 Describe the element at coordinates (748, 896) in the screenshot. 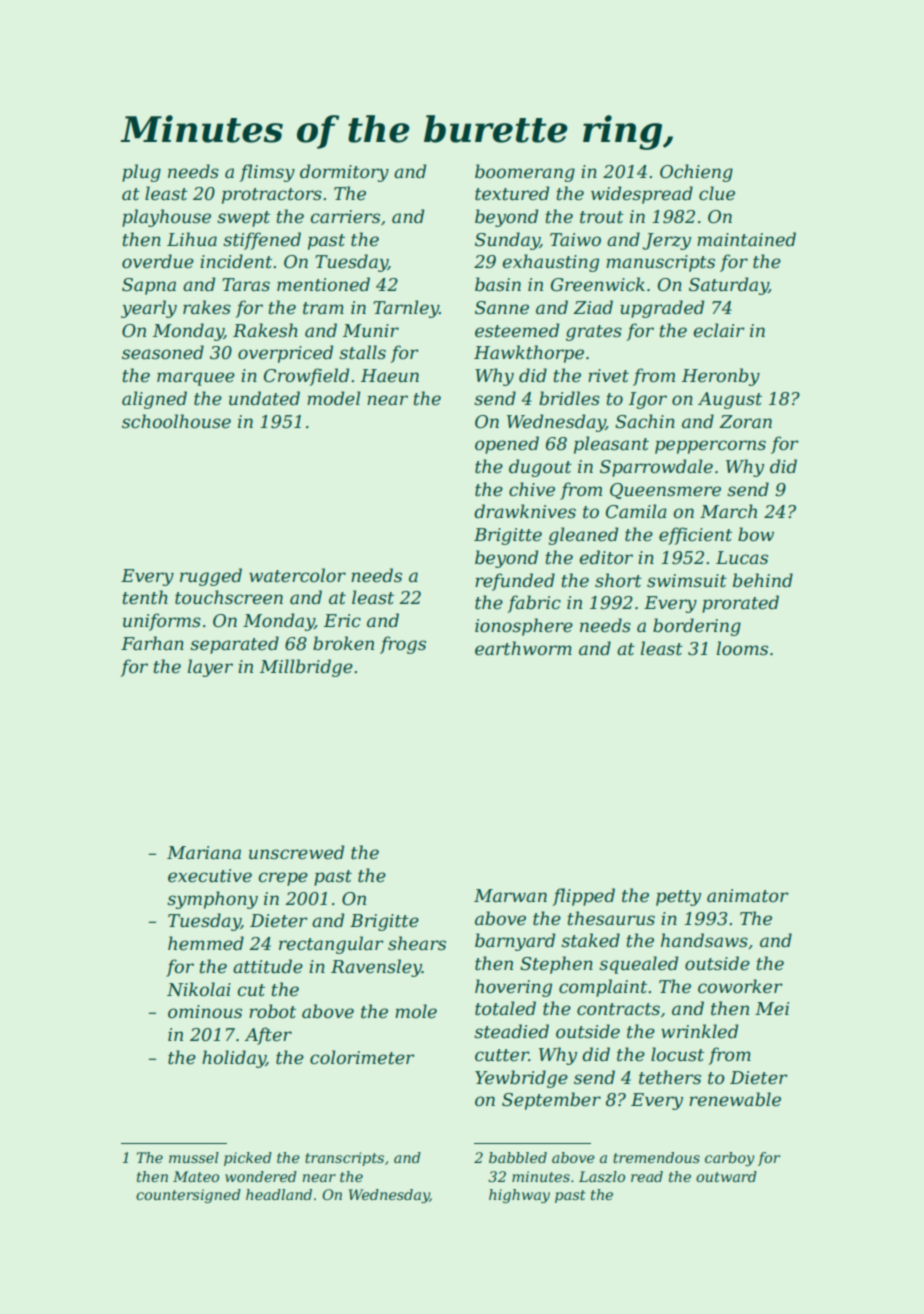

I see `animator` at that location.
